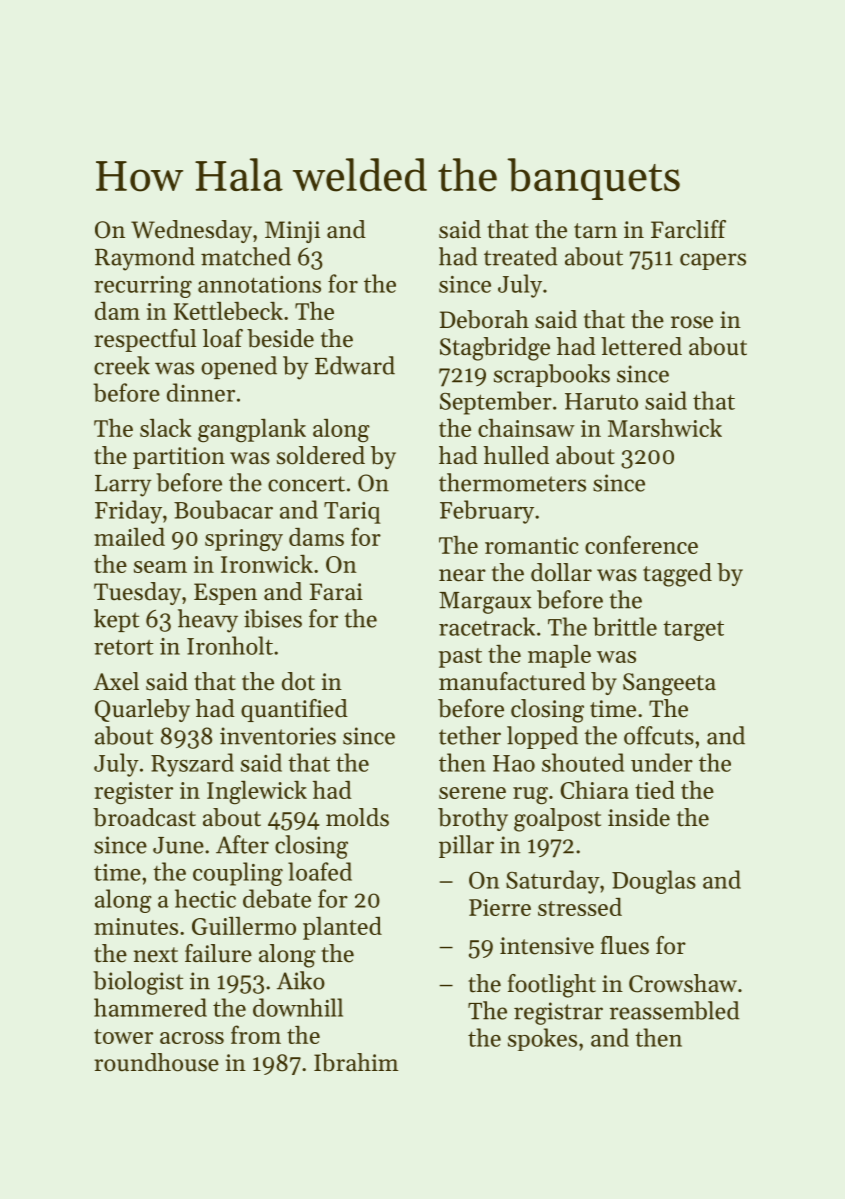 This page has height=1199, width=845. Describe the element at coordinates (462, 575) in the page. I see `near` at that location.
